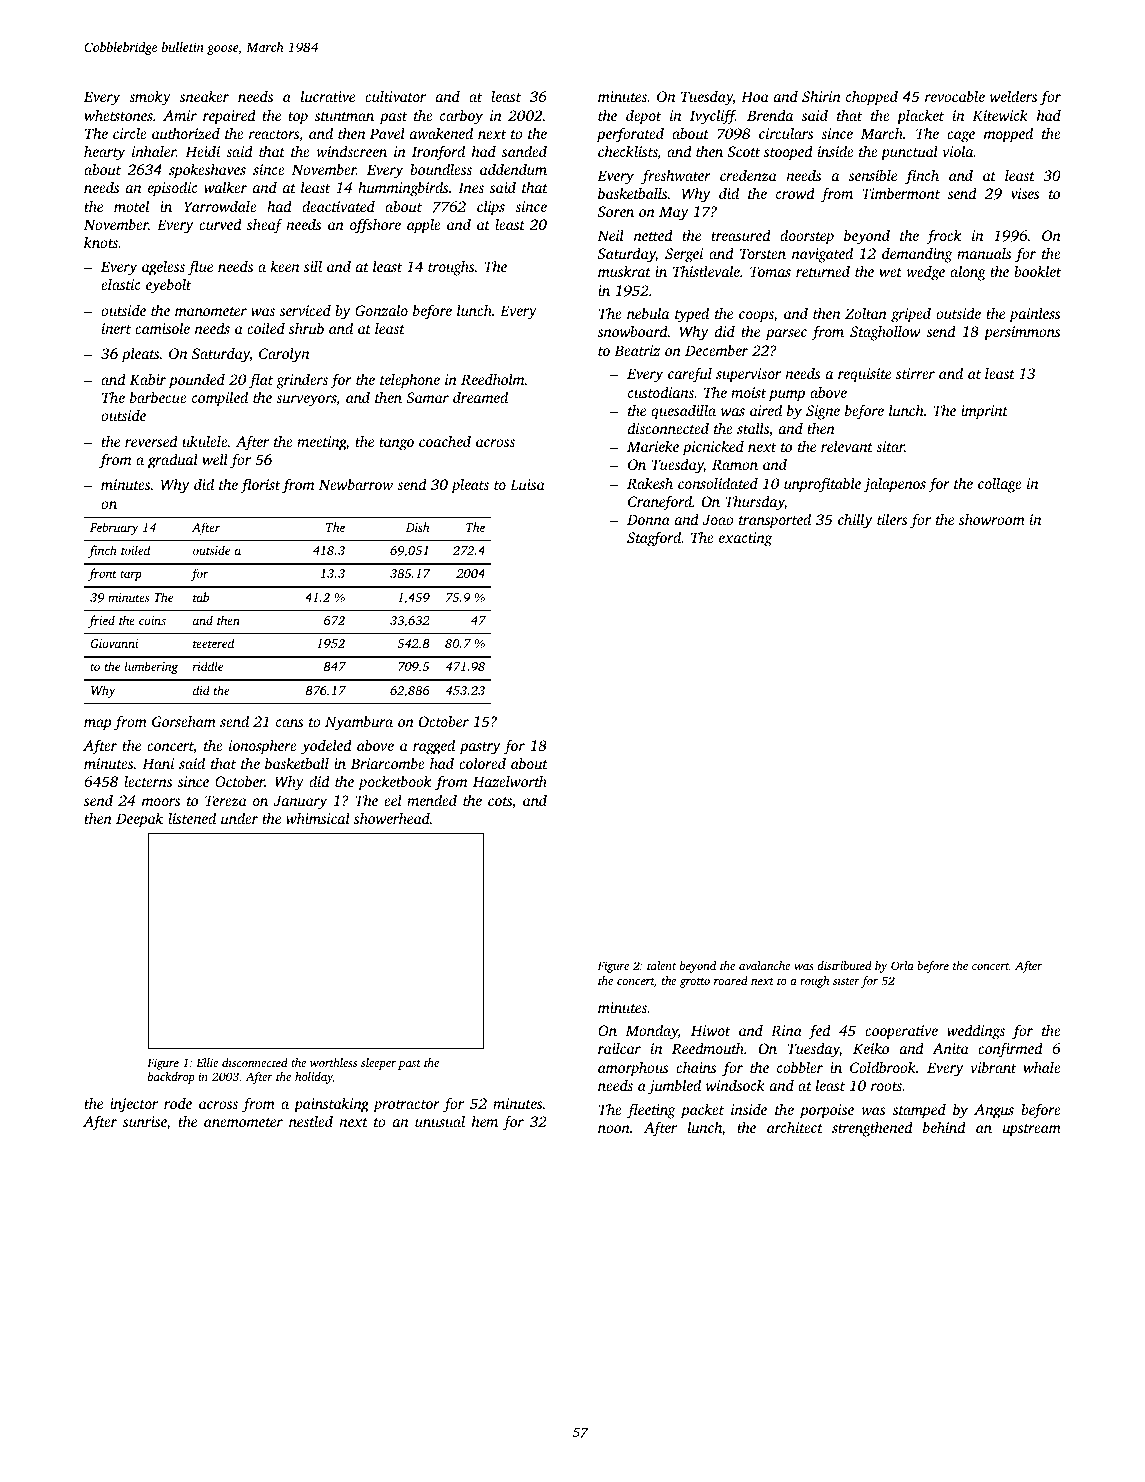  What do you see at coordinates (902, 965) in the page?
I see `Orla` at bounding box center [902, 965].
